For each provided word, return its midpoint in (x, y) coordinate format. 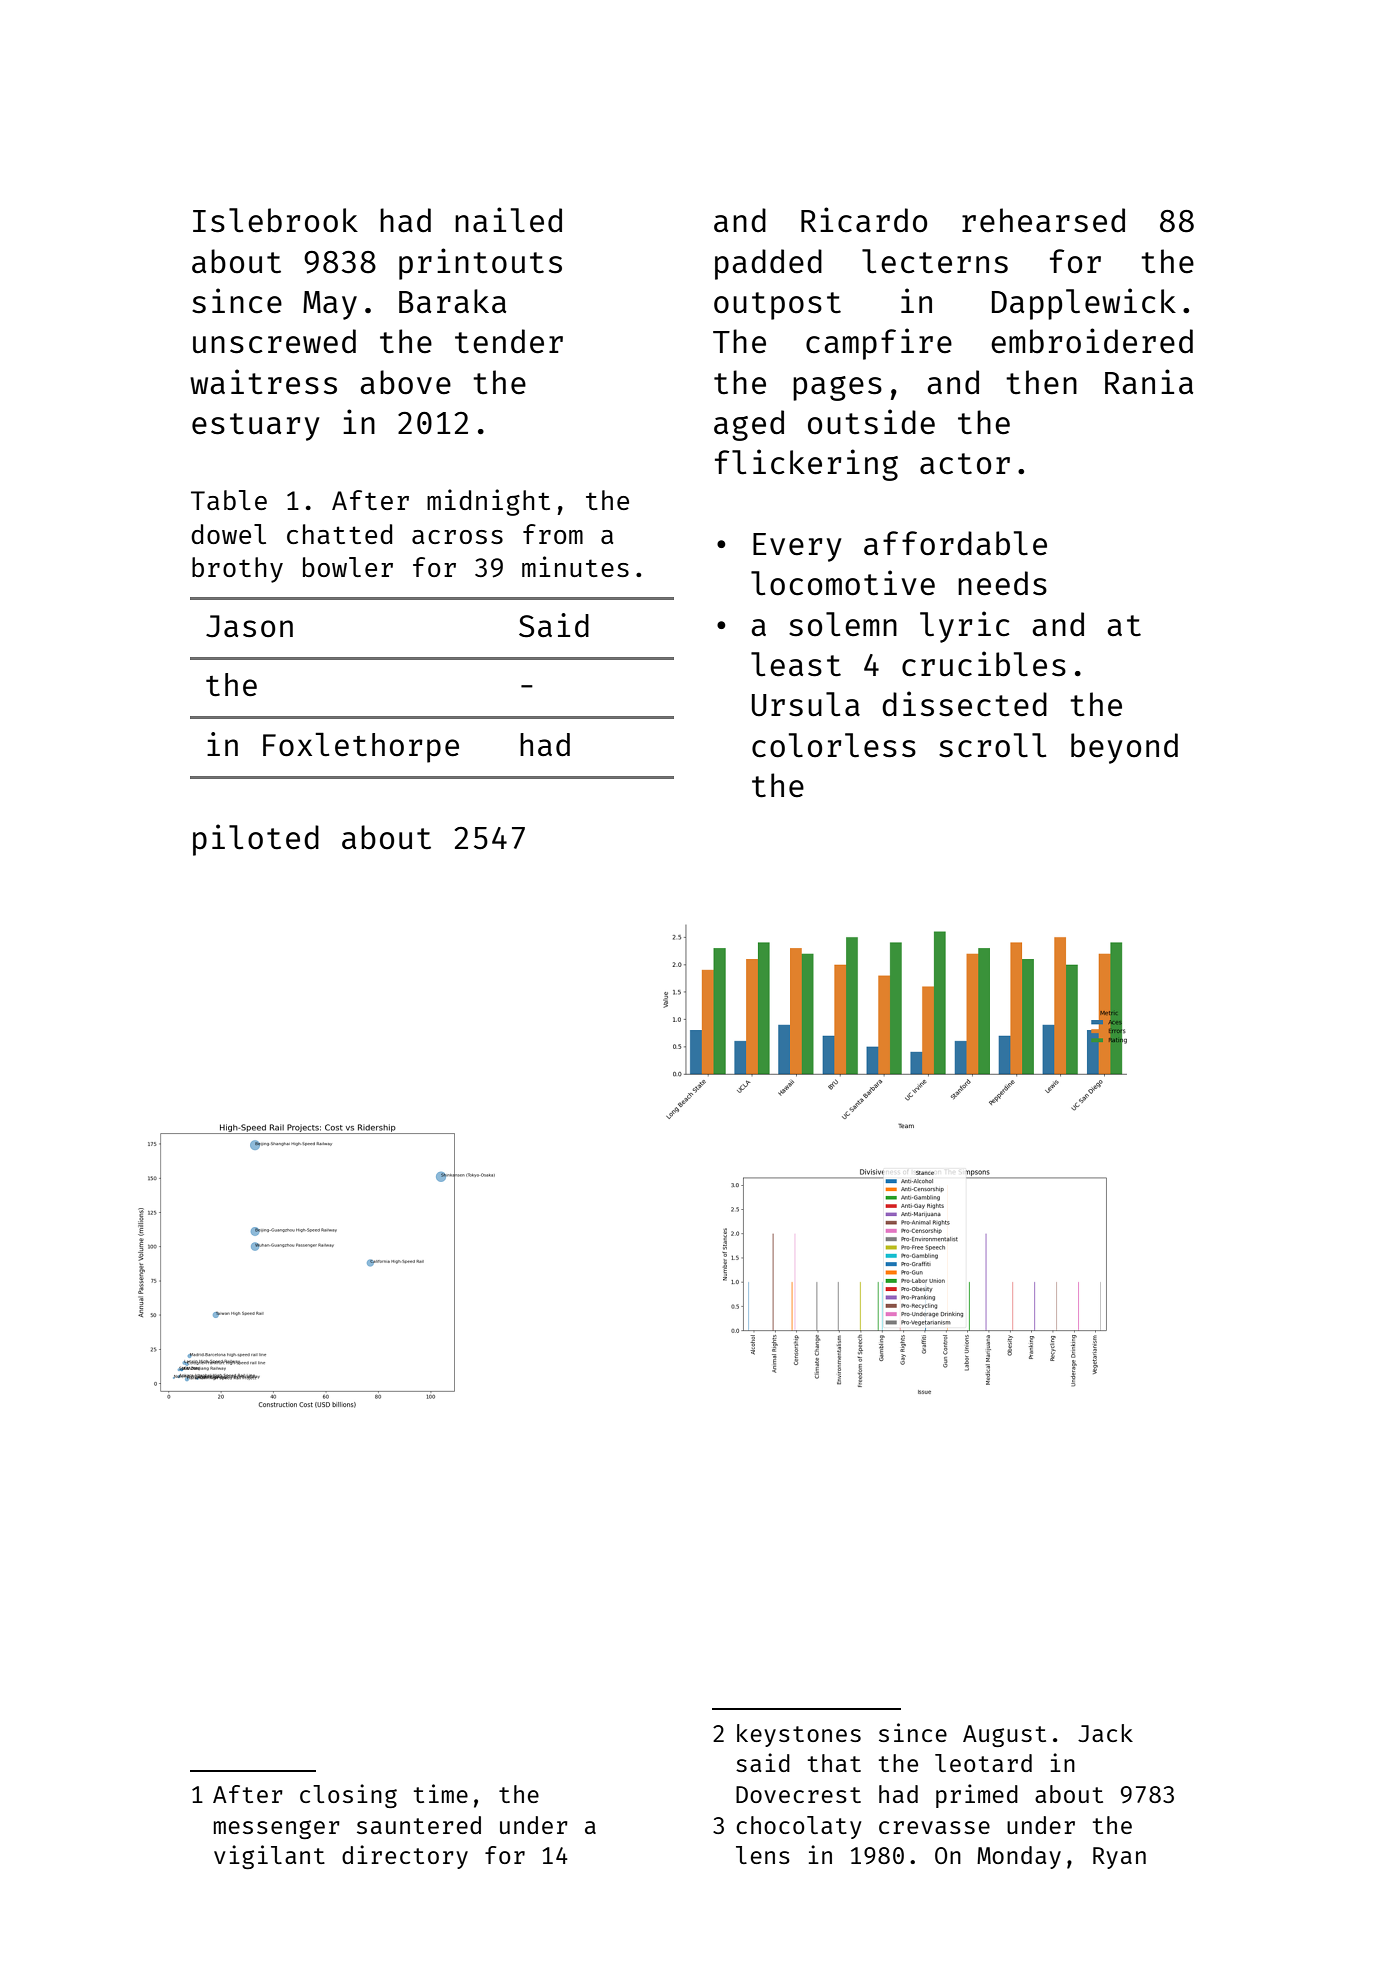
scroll (992, 745)
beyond (1124, 748)
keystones (799, 1735)
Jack (1105, 1733)
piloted (256, 840)
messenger (277, 1829)
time (441, 1793)
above (405, 382)
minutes (575, 566)
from (553, 534)
